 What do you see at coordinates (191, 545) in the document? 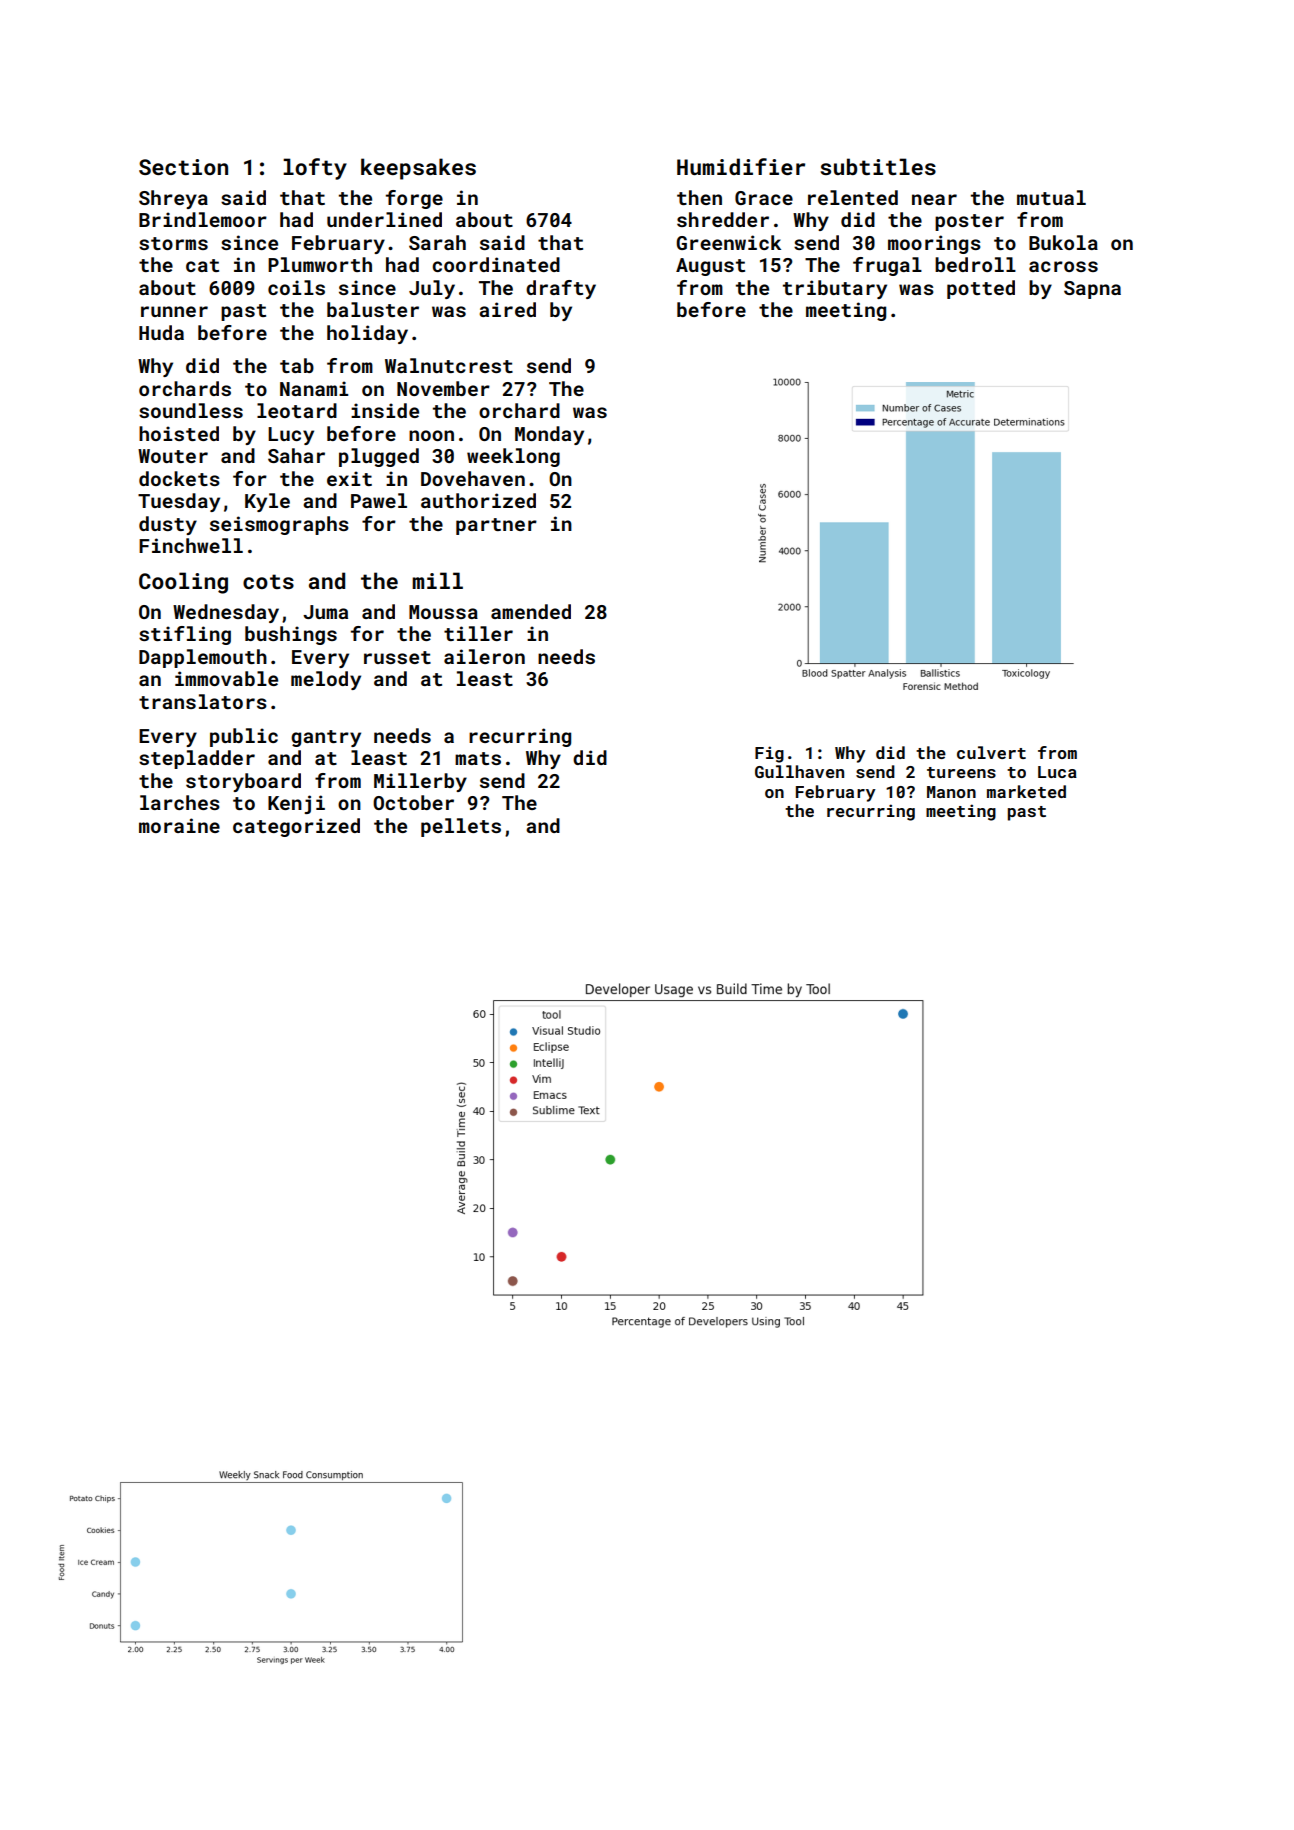
I see `Finchwell` at bounding box center [191, 545].
